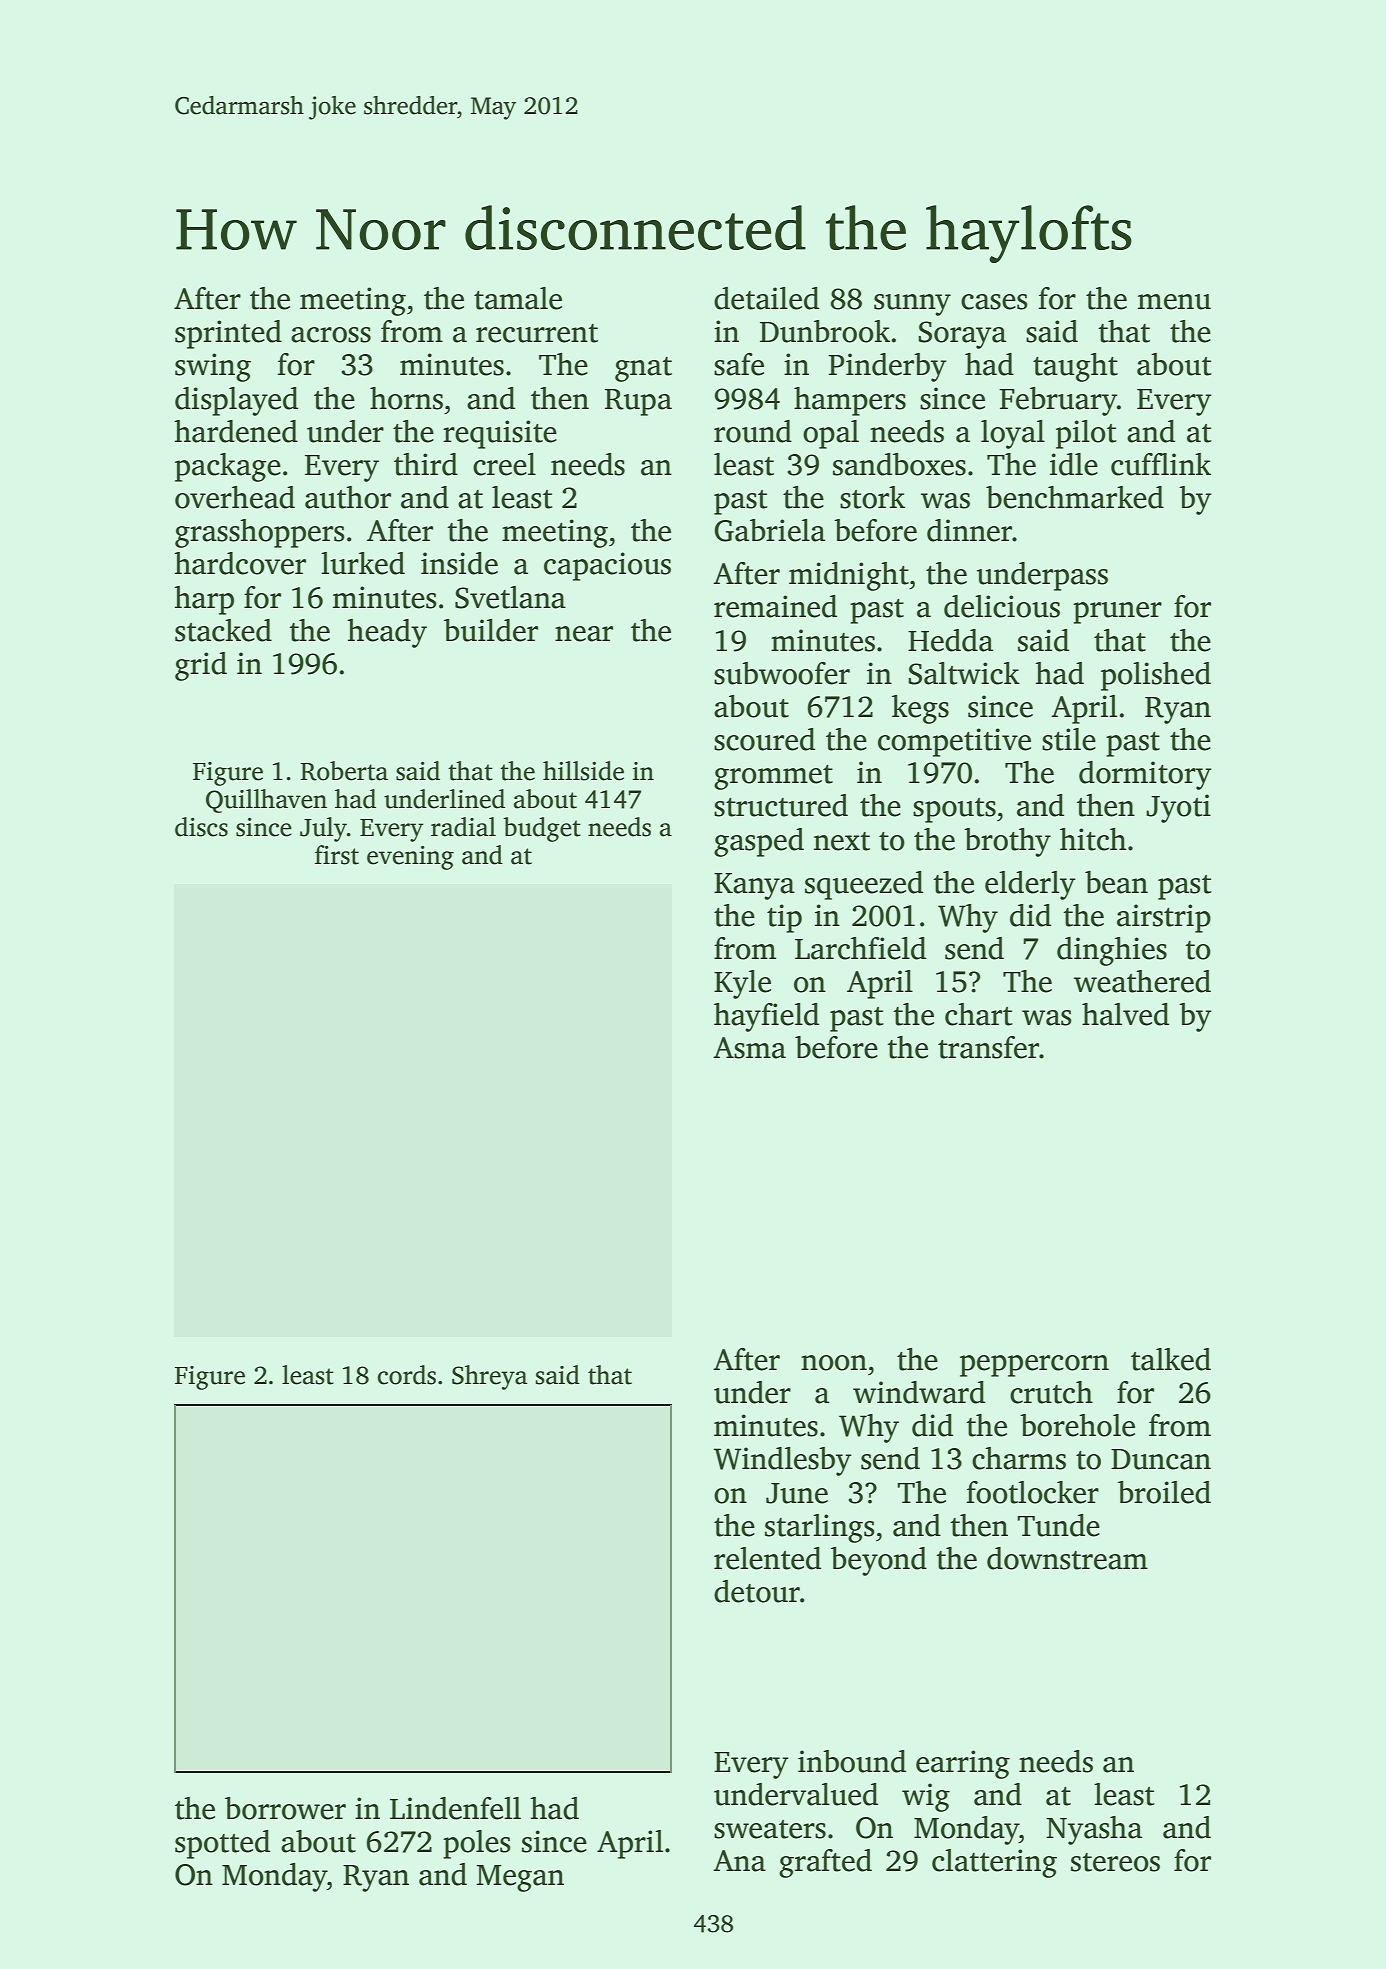 The height and width of the screenshot is (1969, 1386). What do you see at coordinates (537, 333) in the screenshot?
I see `recurrent` at bounding box center [537, 333].
